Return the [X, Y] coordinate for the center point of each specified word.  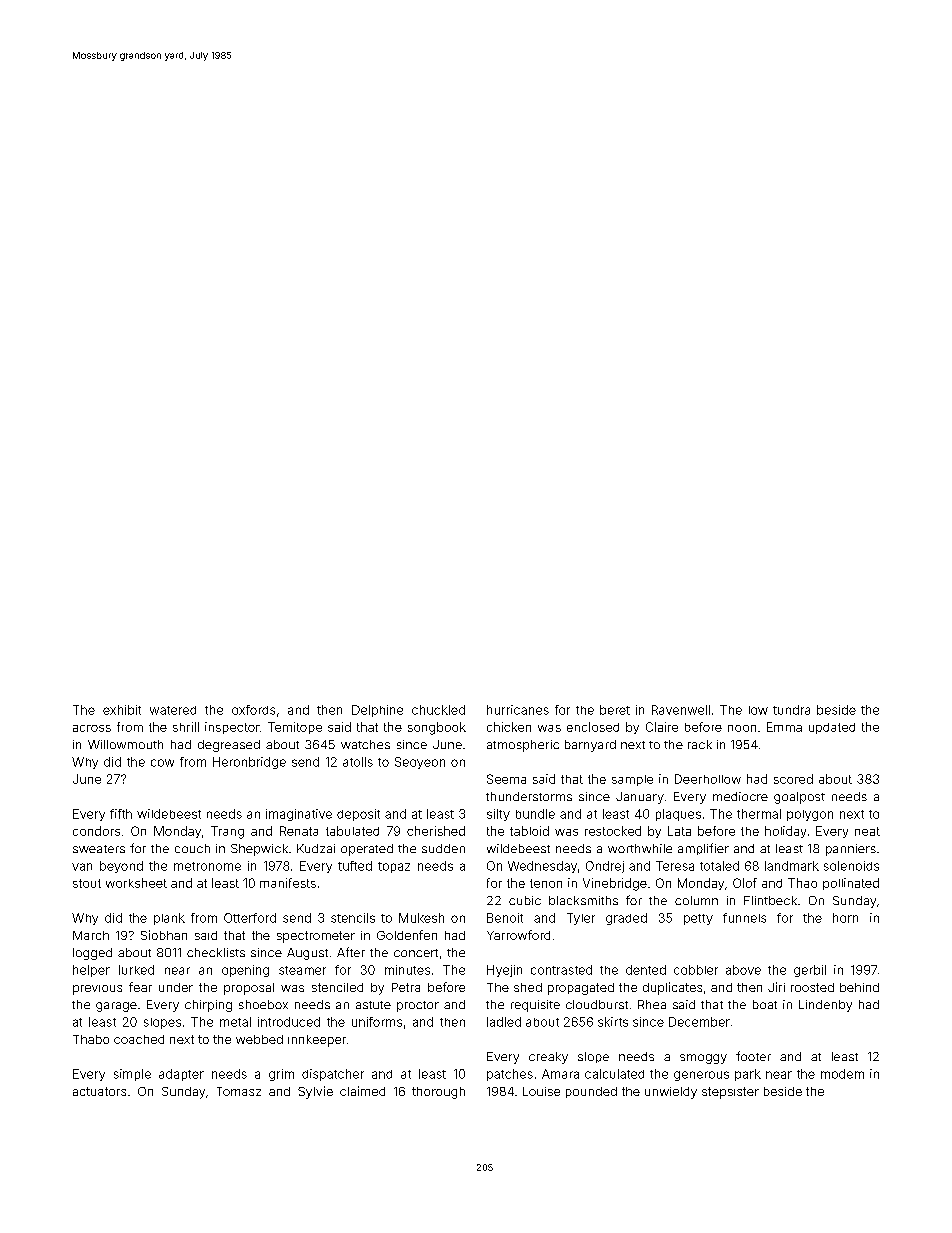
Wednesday [542, 867]
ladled [504, 1022]
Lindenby [825, 1006]
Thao [802, 883]
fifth [121, 814]
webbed [259, 1039]
